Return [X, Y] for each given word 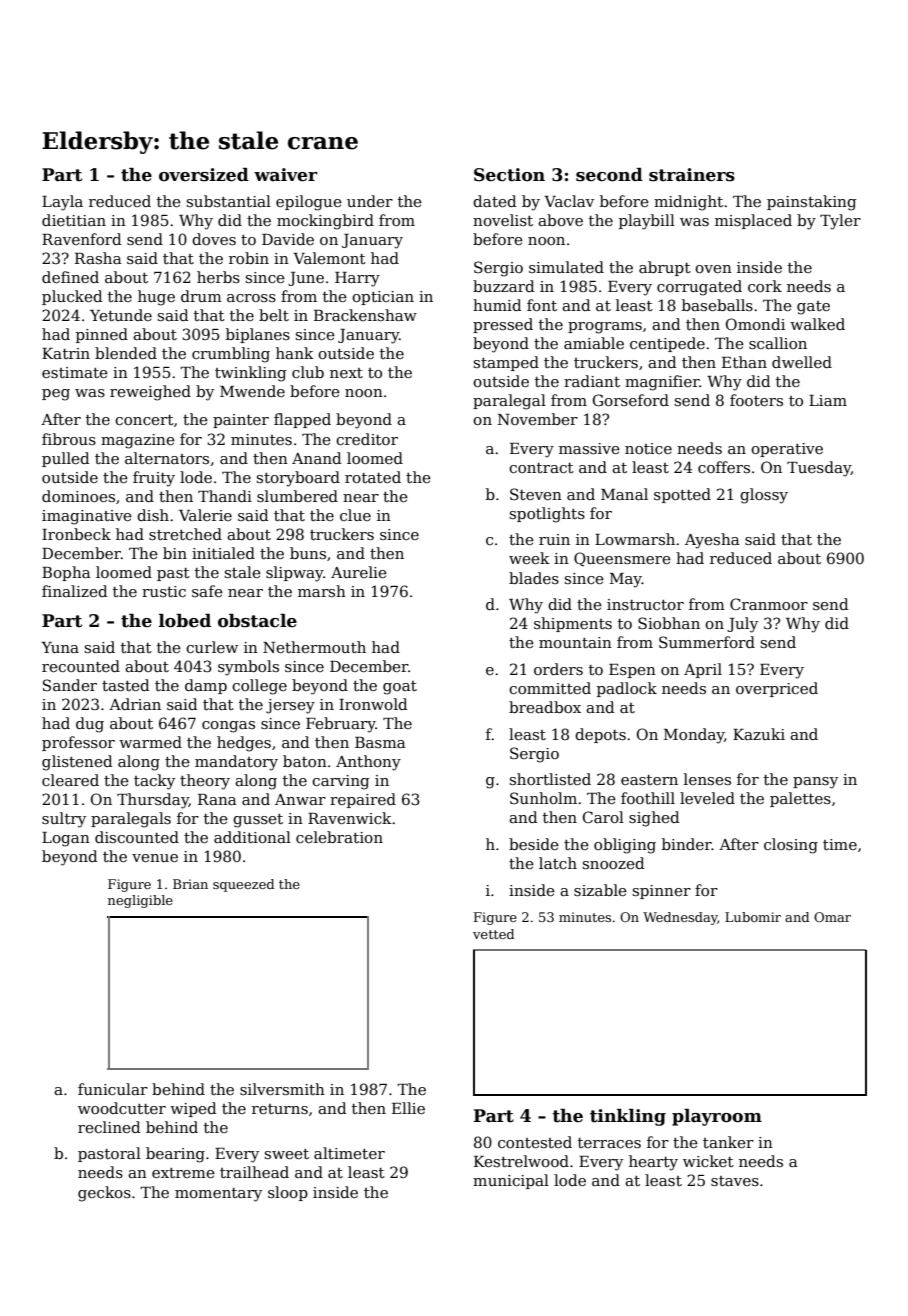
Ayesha [712, 541]
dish [153, 515]
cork [765, 286]
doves [214, 239]
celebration [339, 837]
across [251, 298]
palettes [800, 799]
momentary [218, 1195]
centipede [667, 344]
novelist [503, 220]
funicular [113, 1089]
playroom [717, 1117]
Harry [357, 279]
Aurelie [359, 572]
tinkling [628, 1117]
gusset [258, 821]
